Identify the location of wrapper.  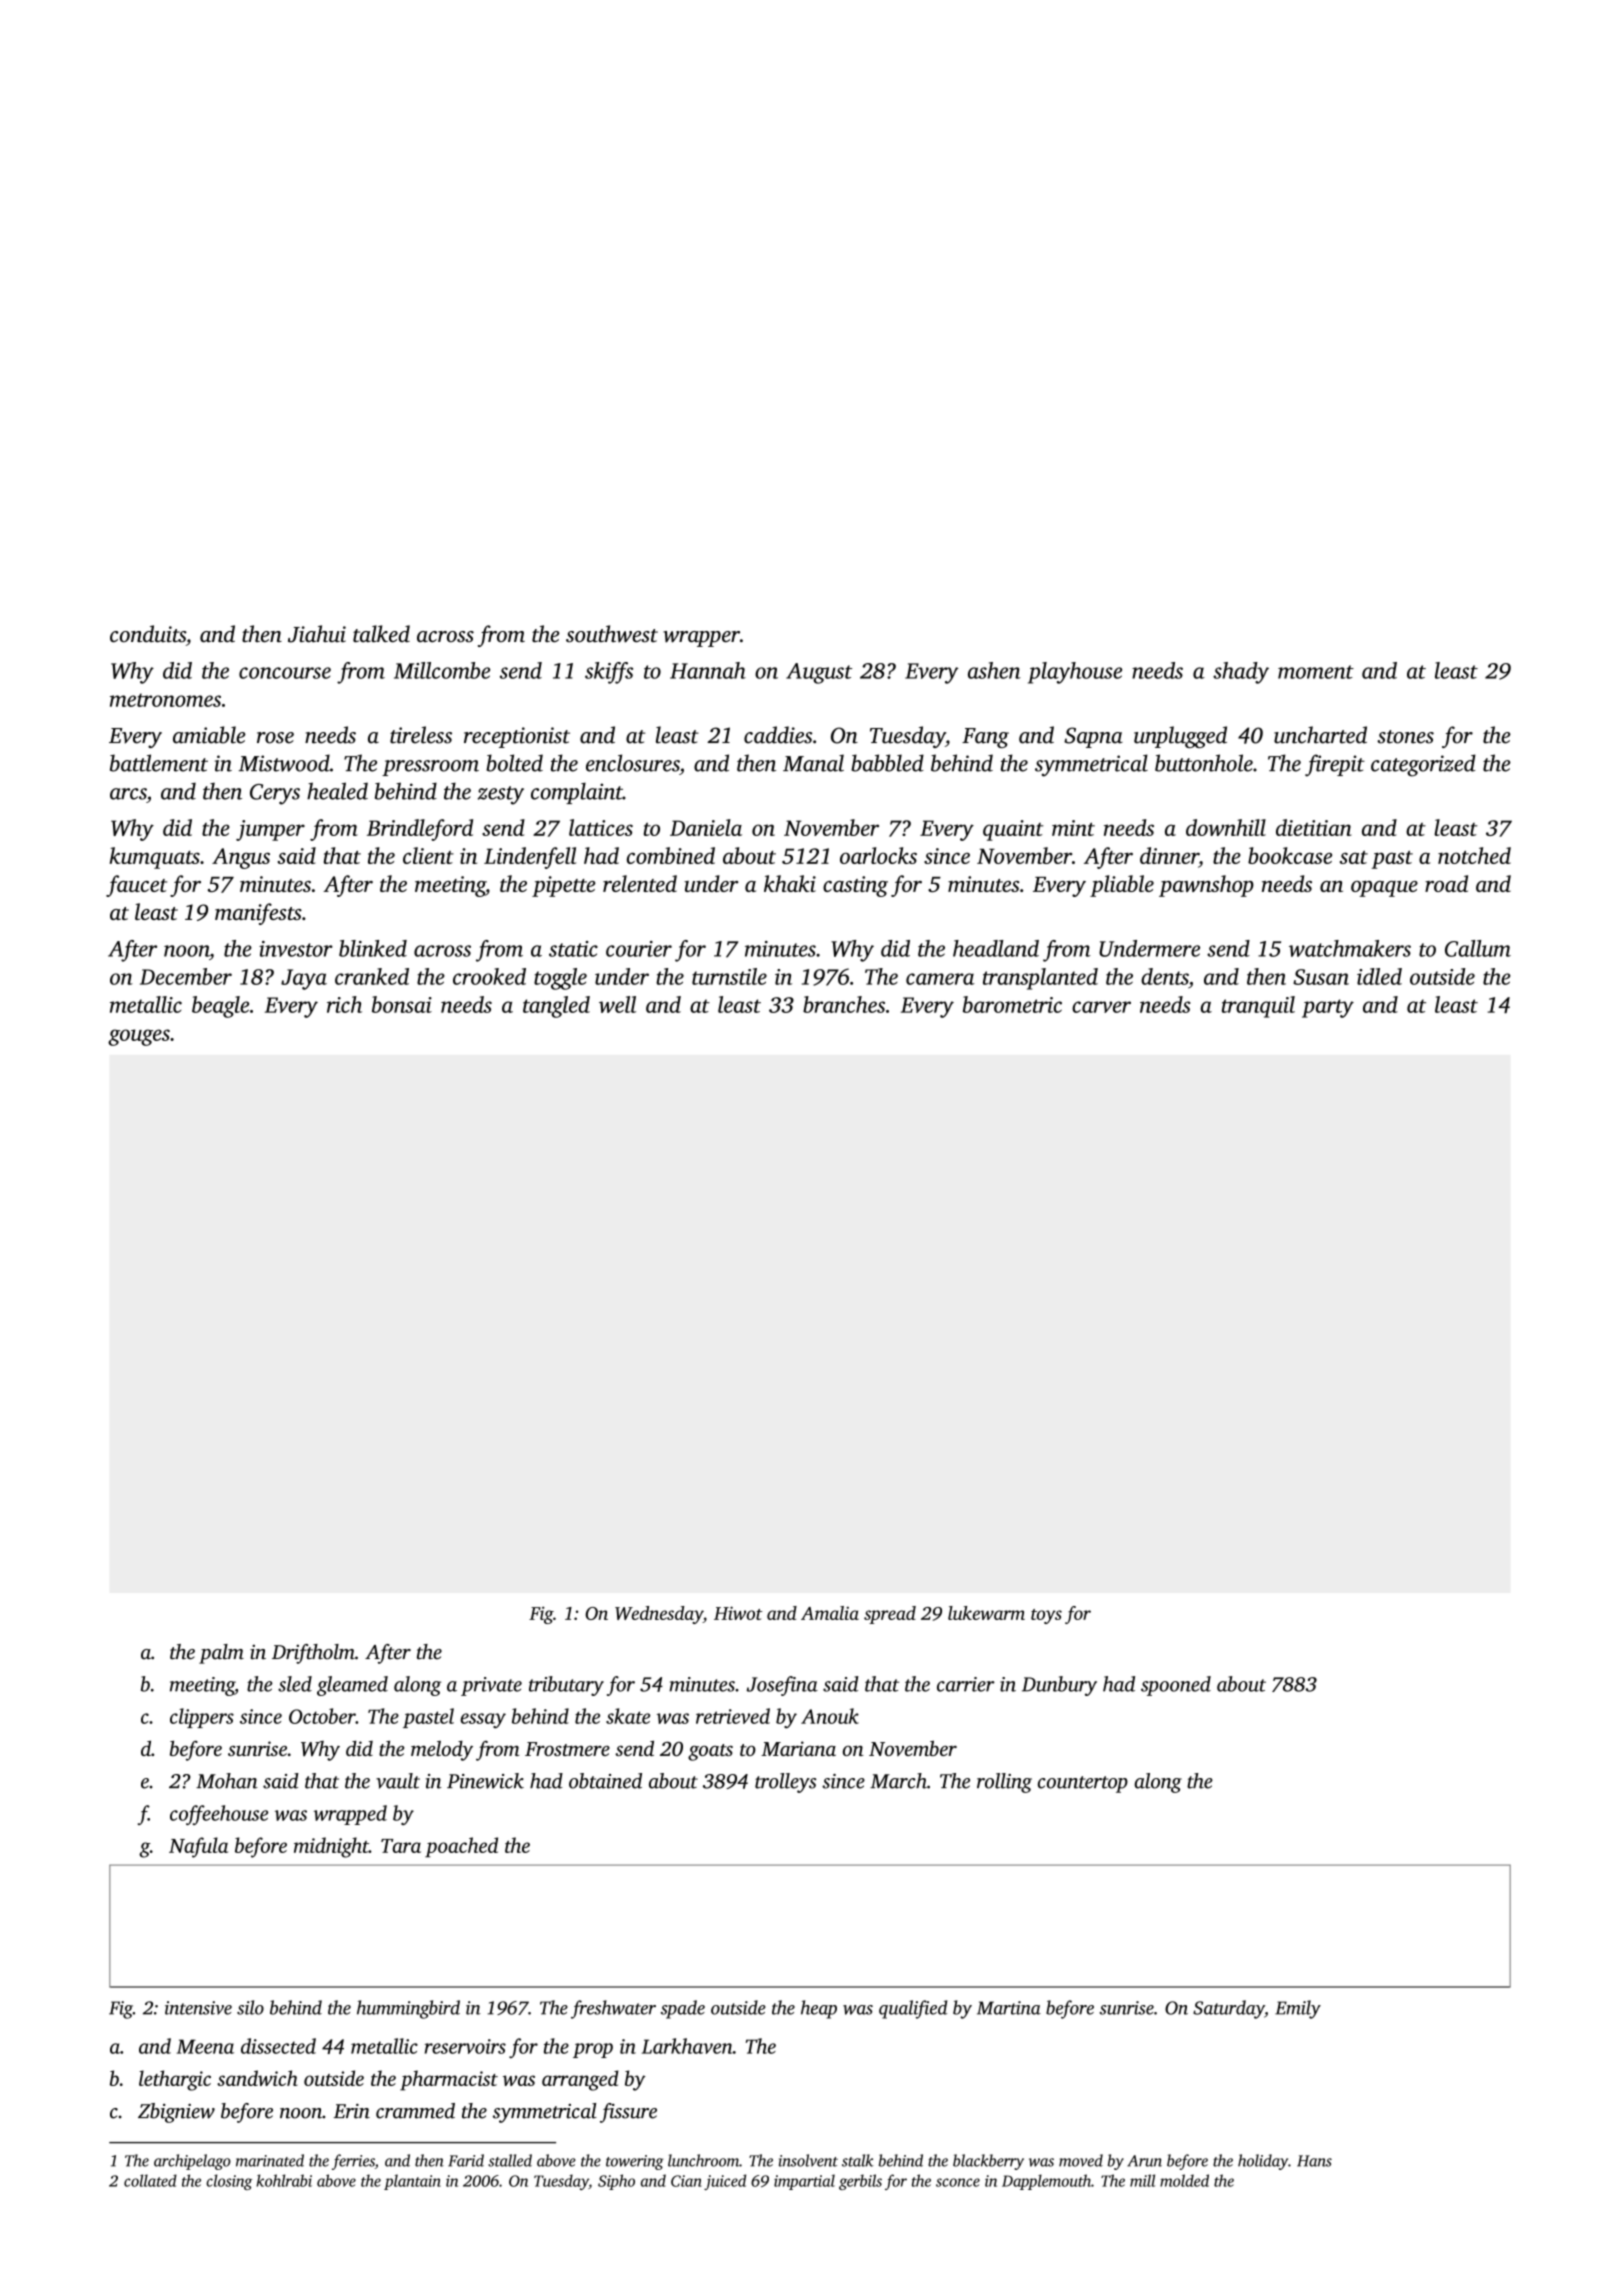
(701, 639).
